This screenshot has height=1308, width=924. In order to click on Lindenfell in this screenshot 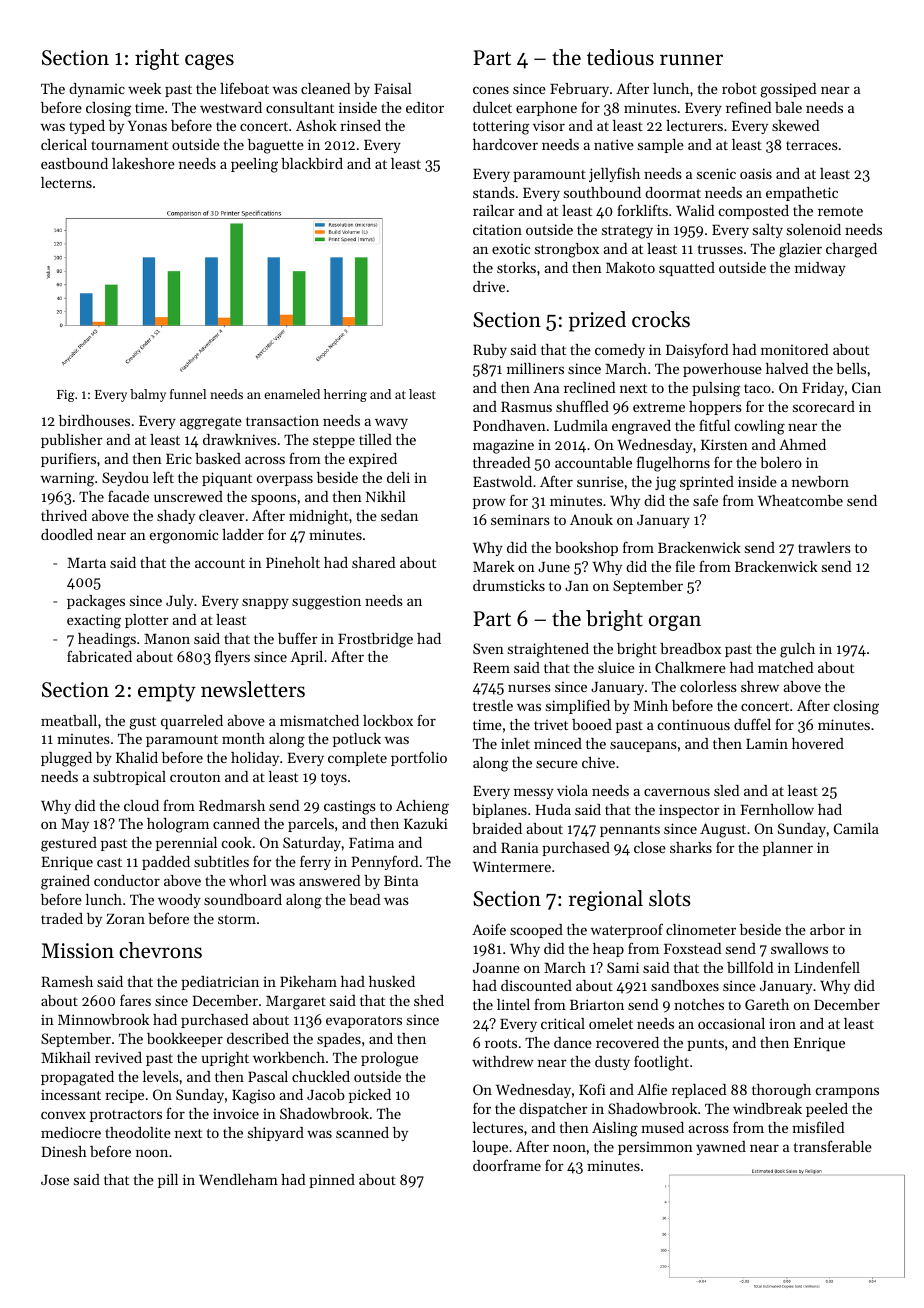, I will do `click(827, 967)`.
